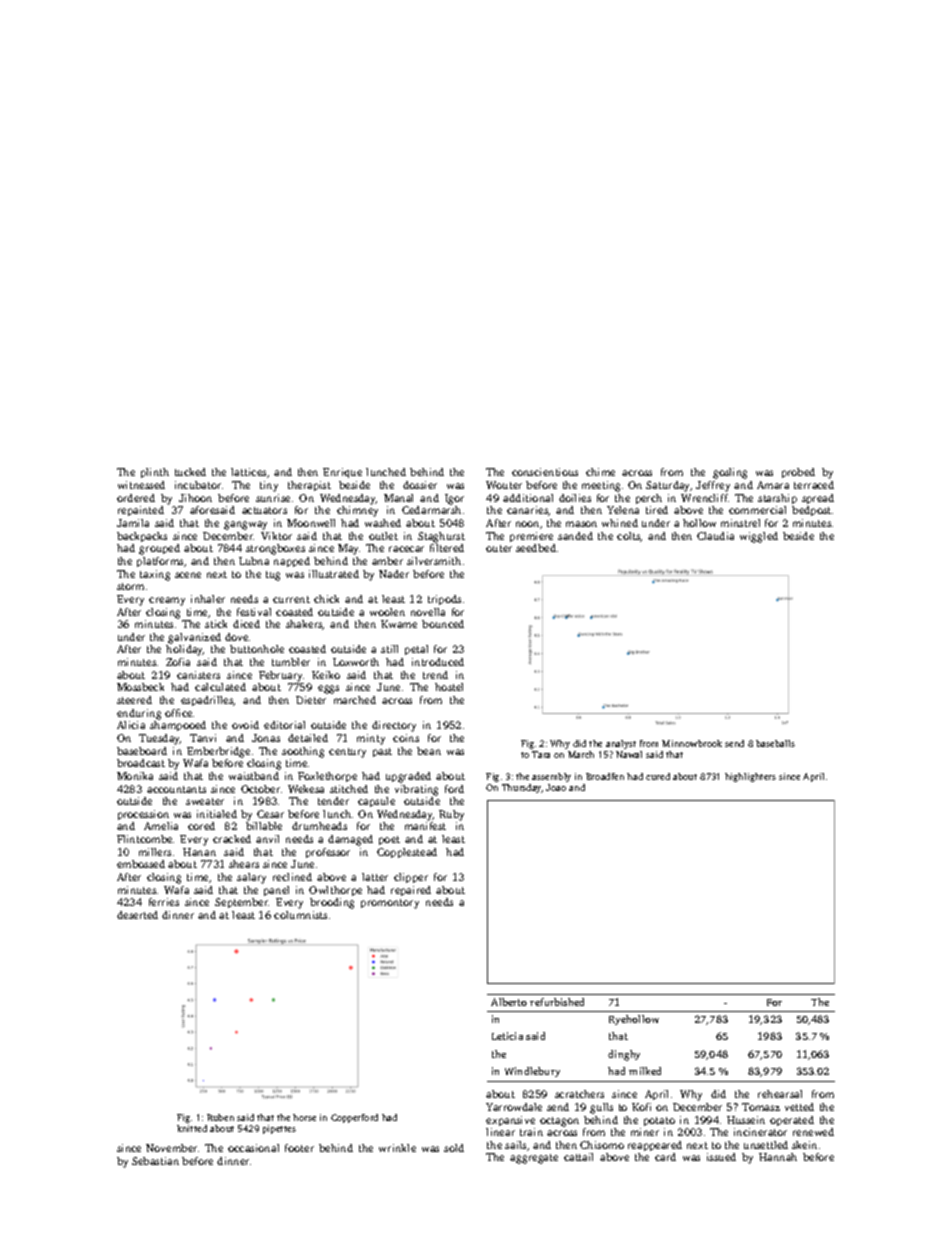 This page has height=1233, width=952. Describe the element at coordinates (775, 743) in the page. I see `baseballs` at that location.
